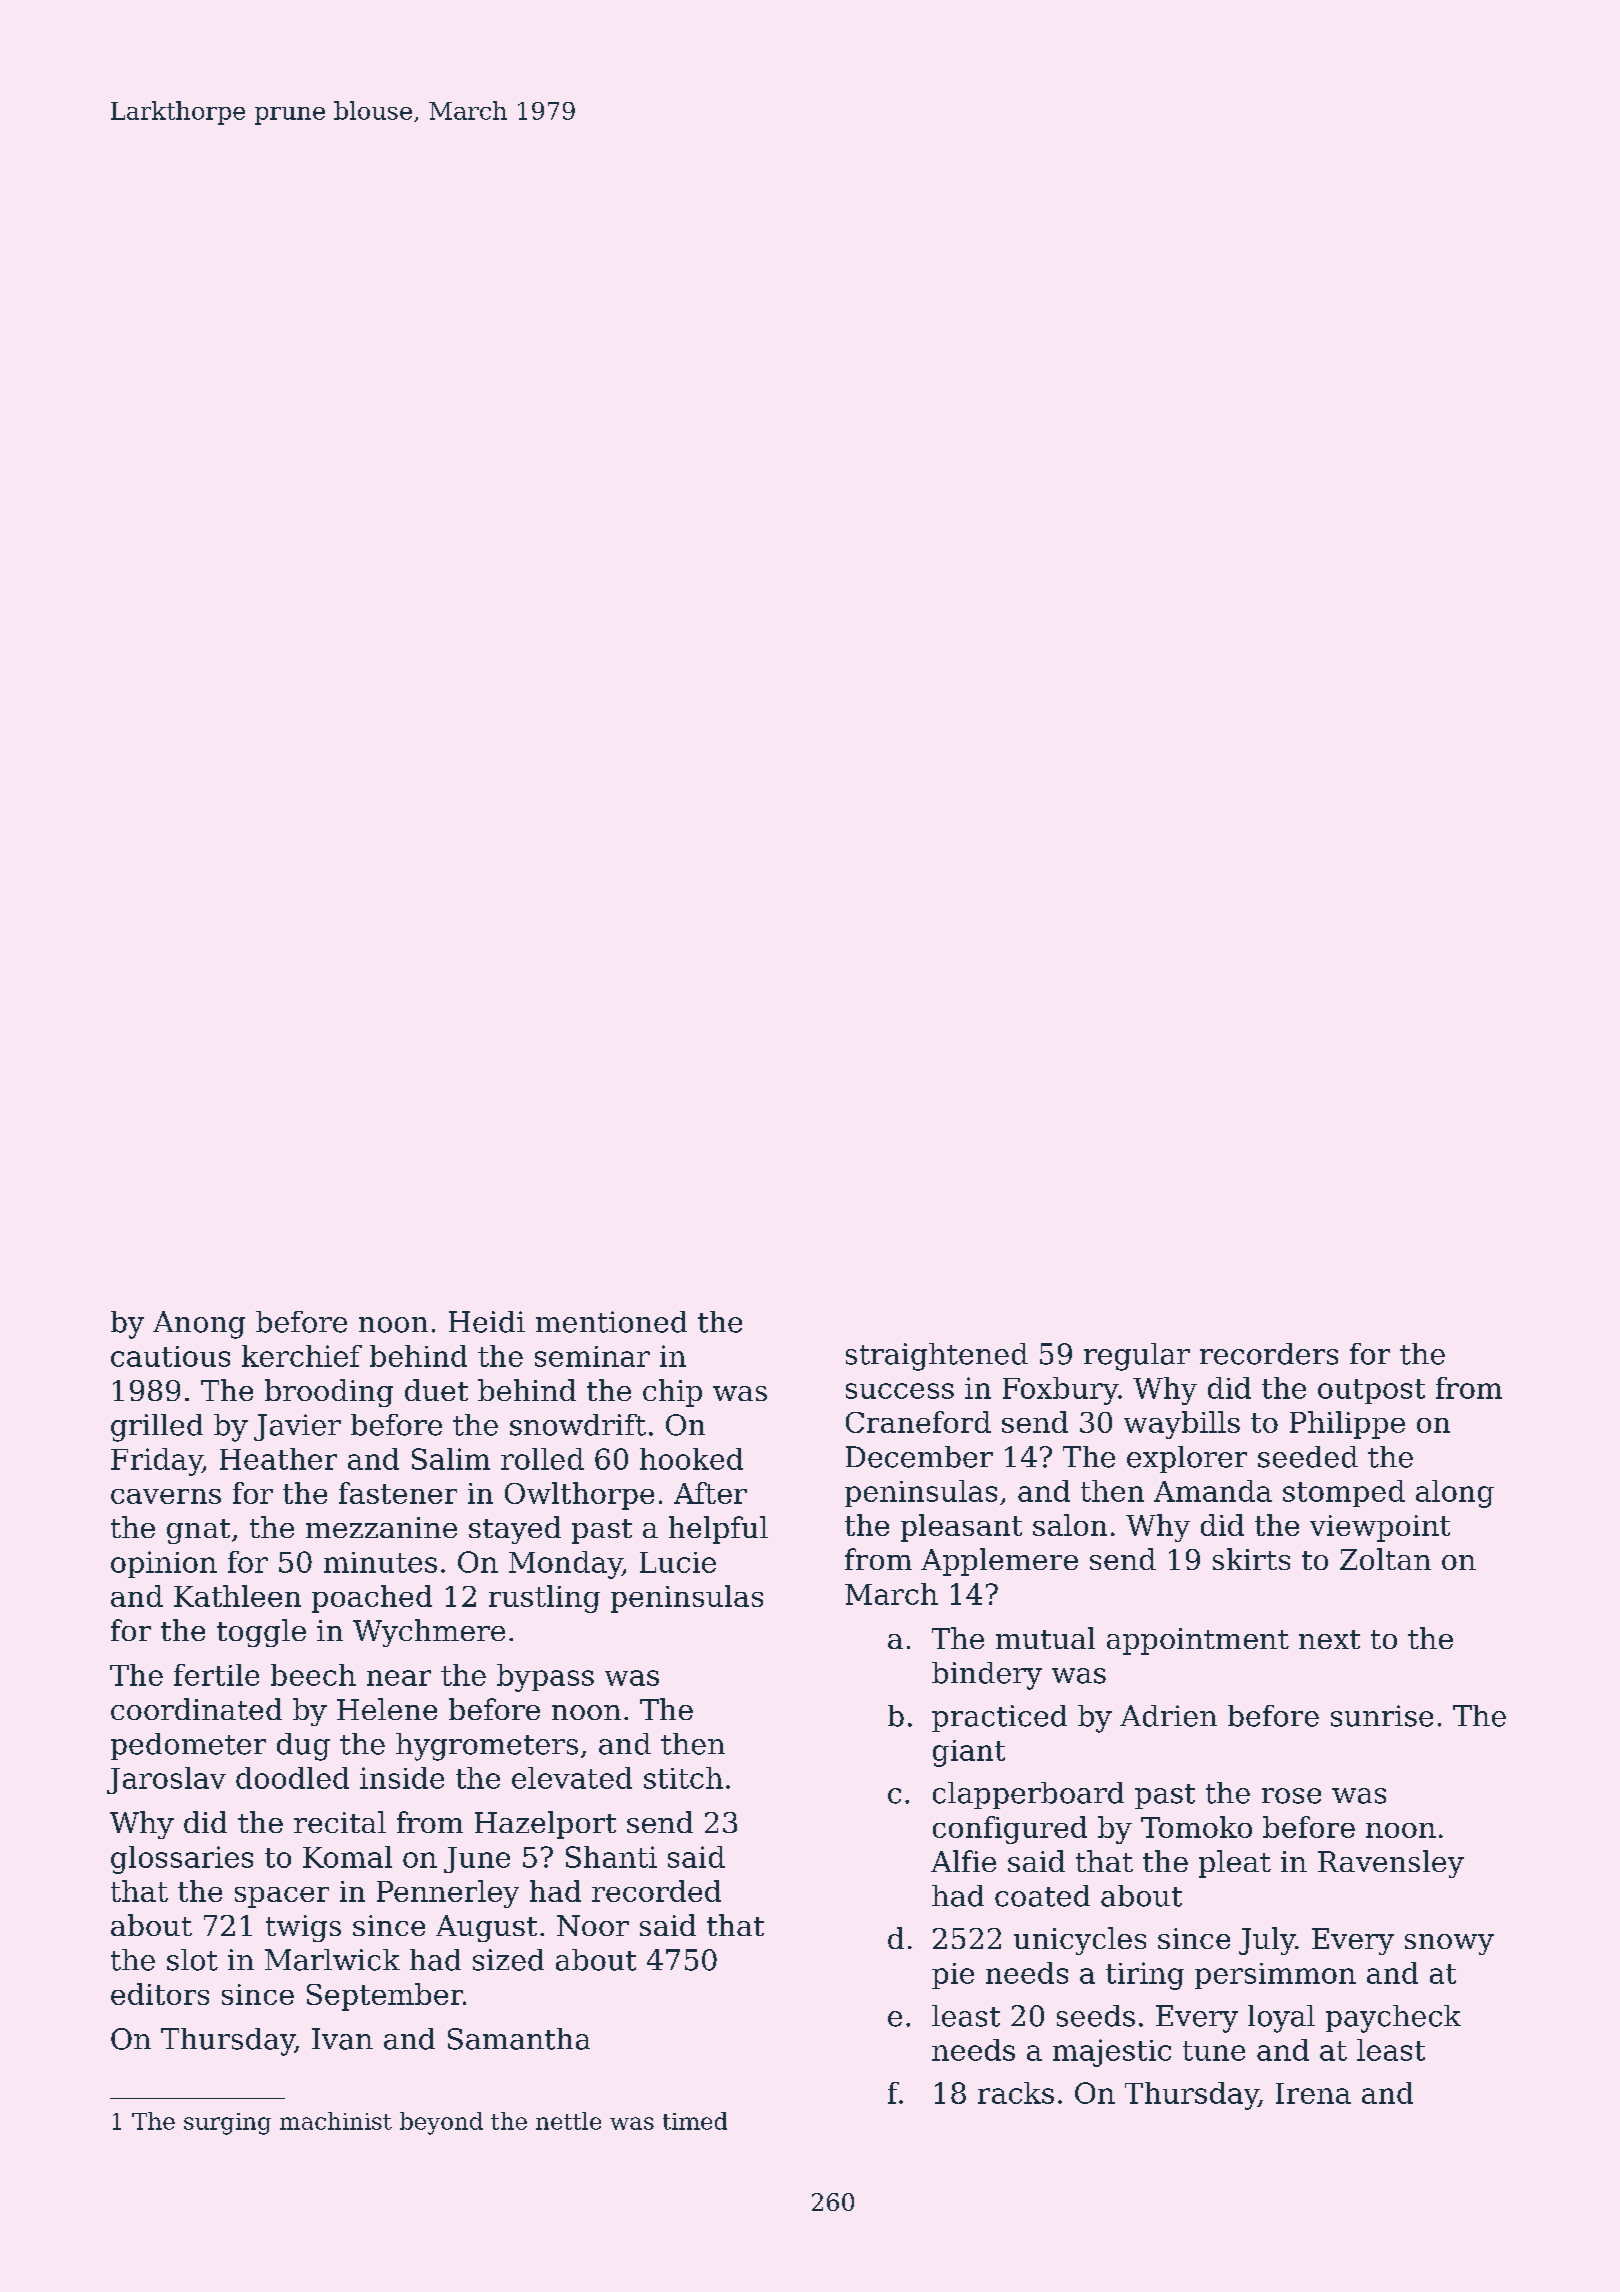 Image resolution: width=1620 pixels, height=2292 pixels. What do you see at coordinates (1269, 1354) in the image?
I see `recorders` at bounding box center [1269, 1354].
